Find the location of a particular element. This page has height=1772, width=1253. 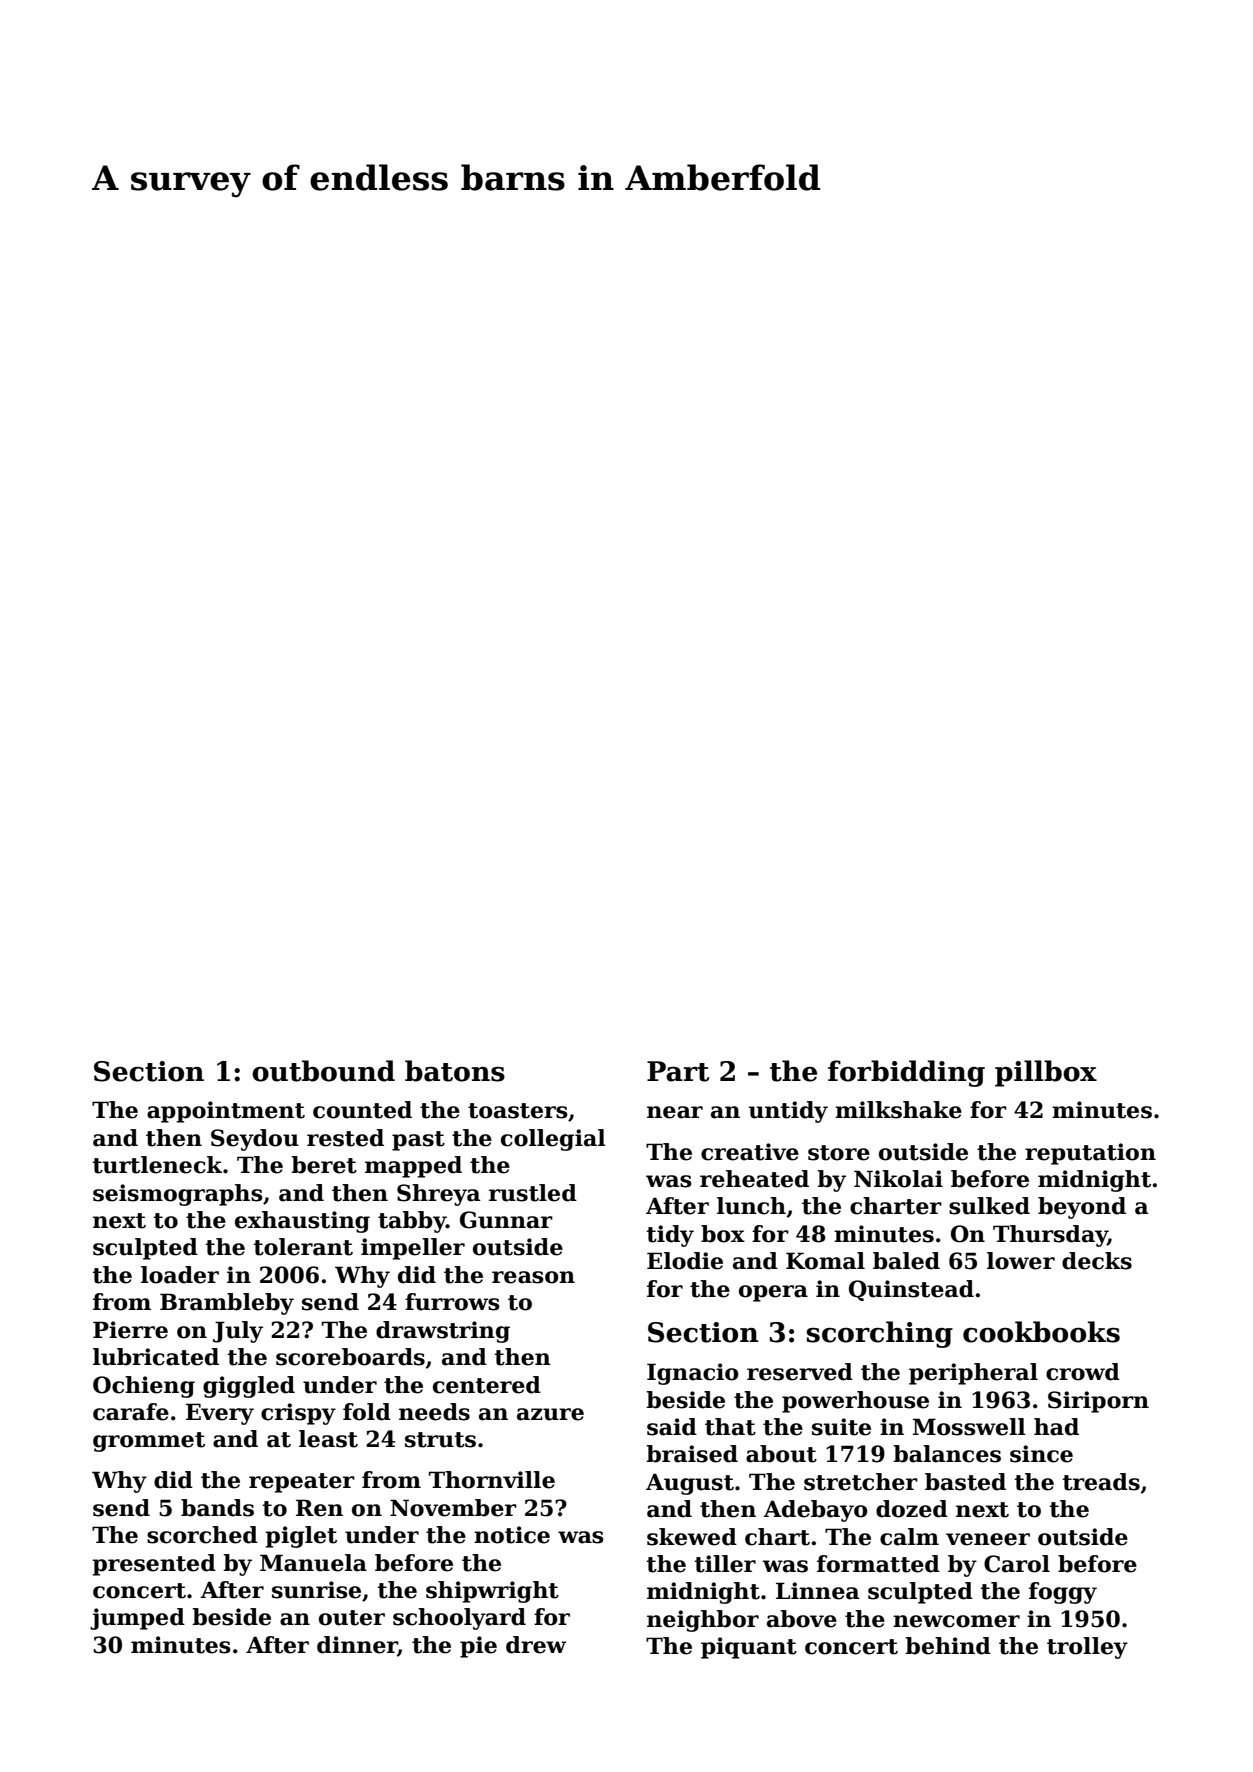

presented is located at coordinates (154, 1565).
